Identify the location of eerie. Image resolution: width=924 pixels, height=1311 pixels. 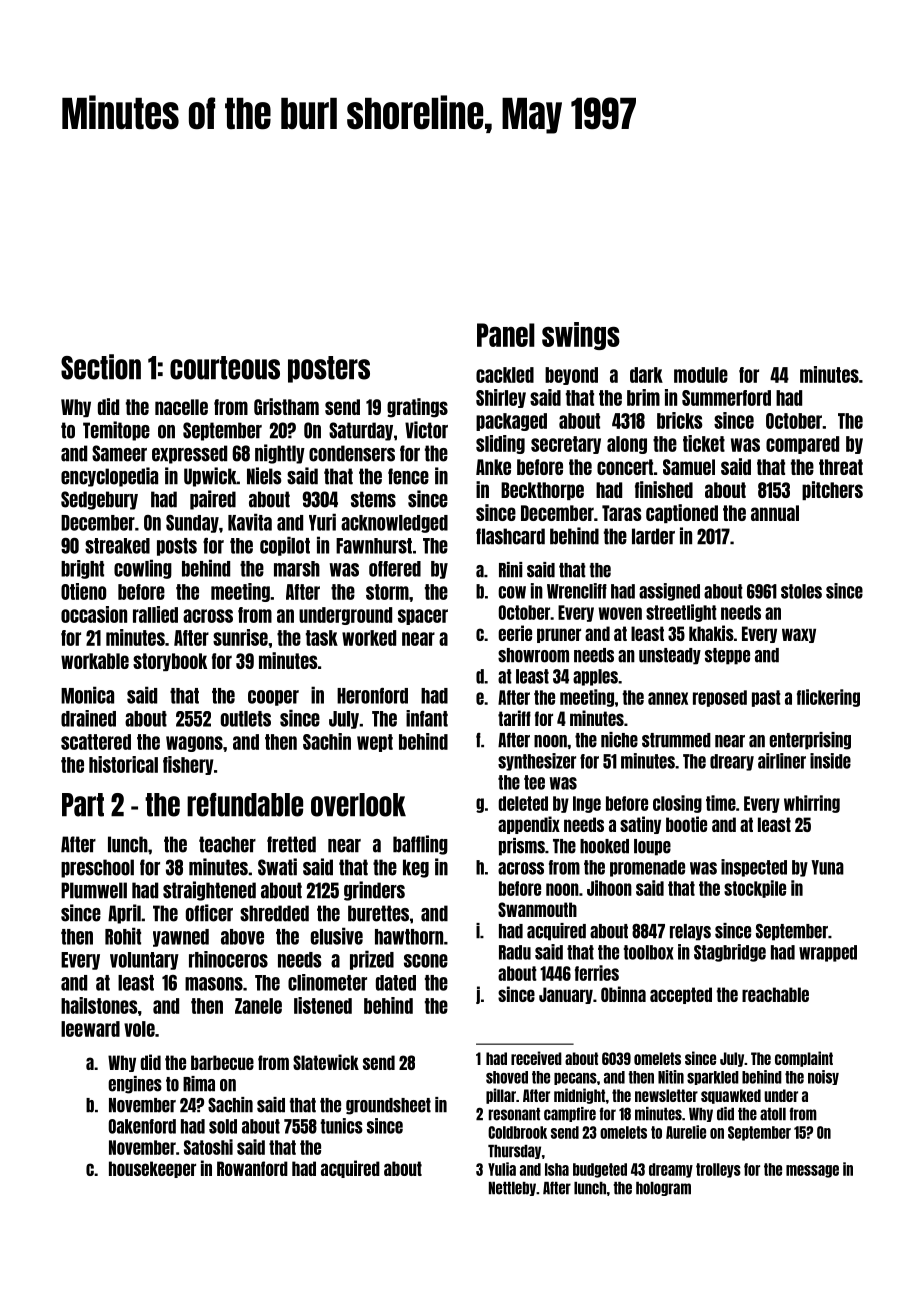
(515, 633).
